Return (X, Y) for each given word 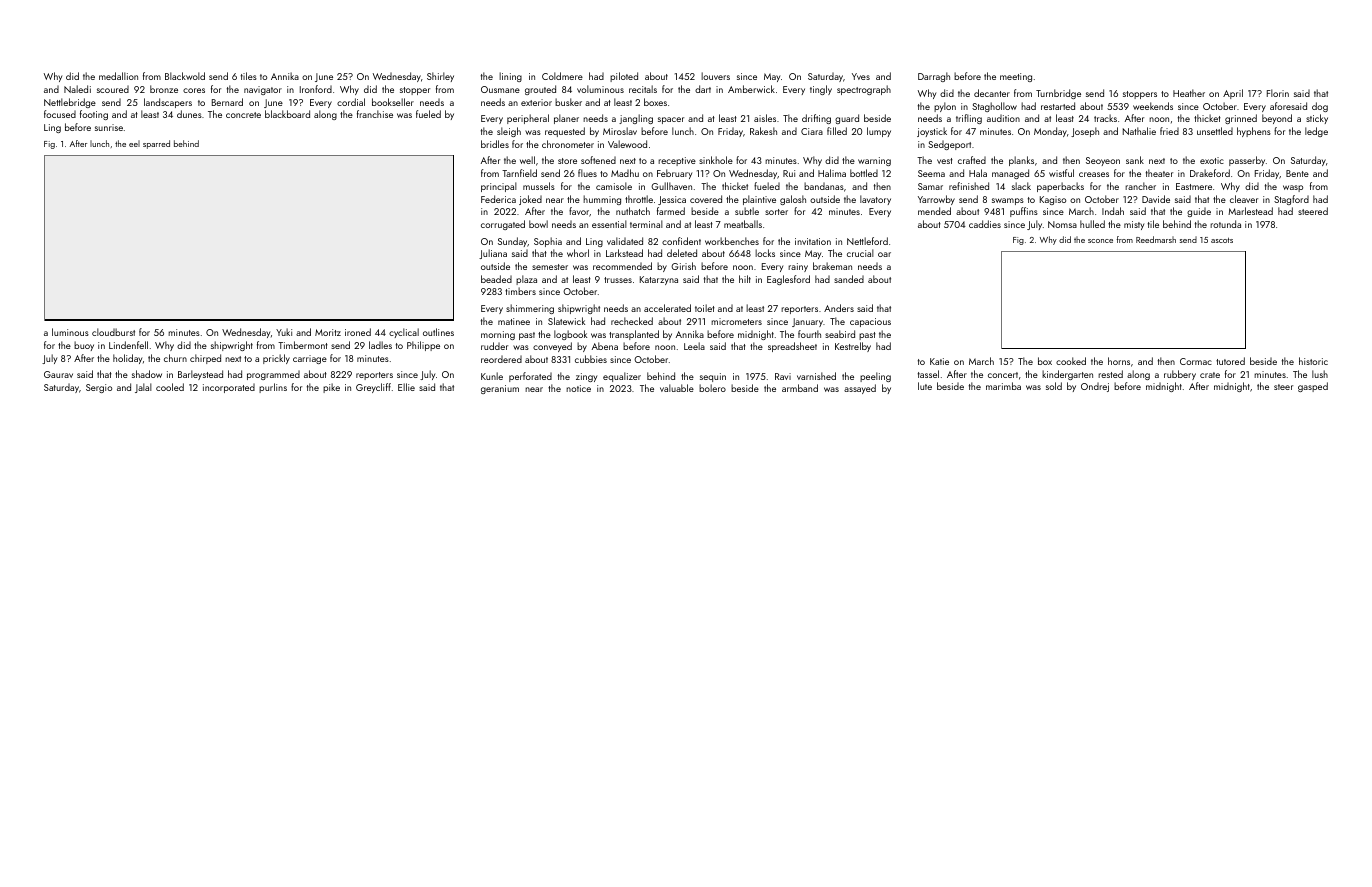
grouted (540, 90)
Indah (1113, 211)
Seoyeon (1103, 161)
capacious (870, 322)
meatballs (743, 224)
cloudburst (113, 332)
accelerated (667, 308)
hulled (1092, 224)
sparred (156, 144)
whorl (578, 253)
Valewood (627, 144)
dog (1320, 107)
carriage (310, 359)
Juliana (493, 254)
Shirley (440, 77)
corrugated (503, 225)
